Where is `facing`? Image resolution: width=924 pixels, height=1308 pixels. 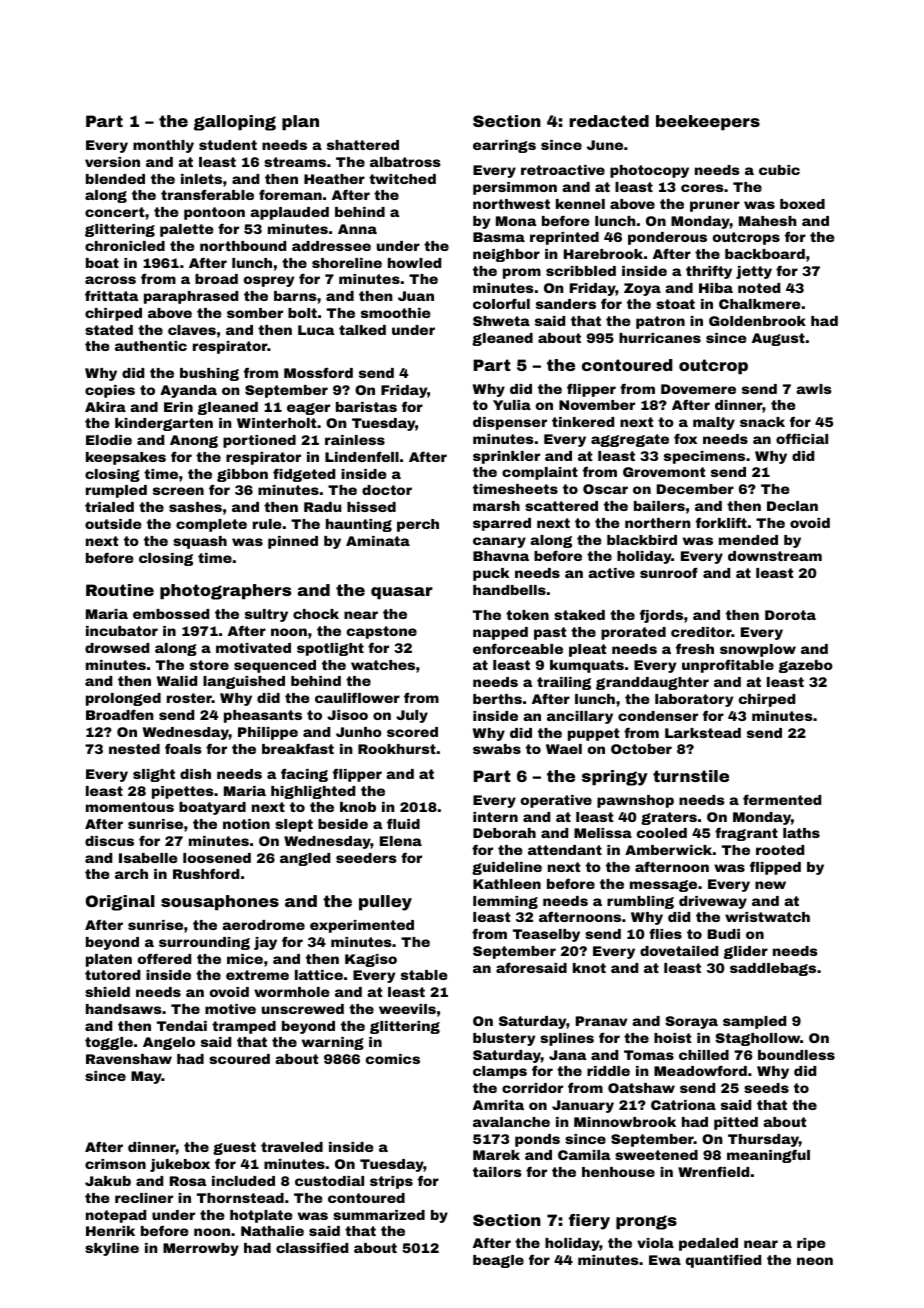
facing is located at coordinates (304, 775).
